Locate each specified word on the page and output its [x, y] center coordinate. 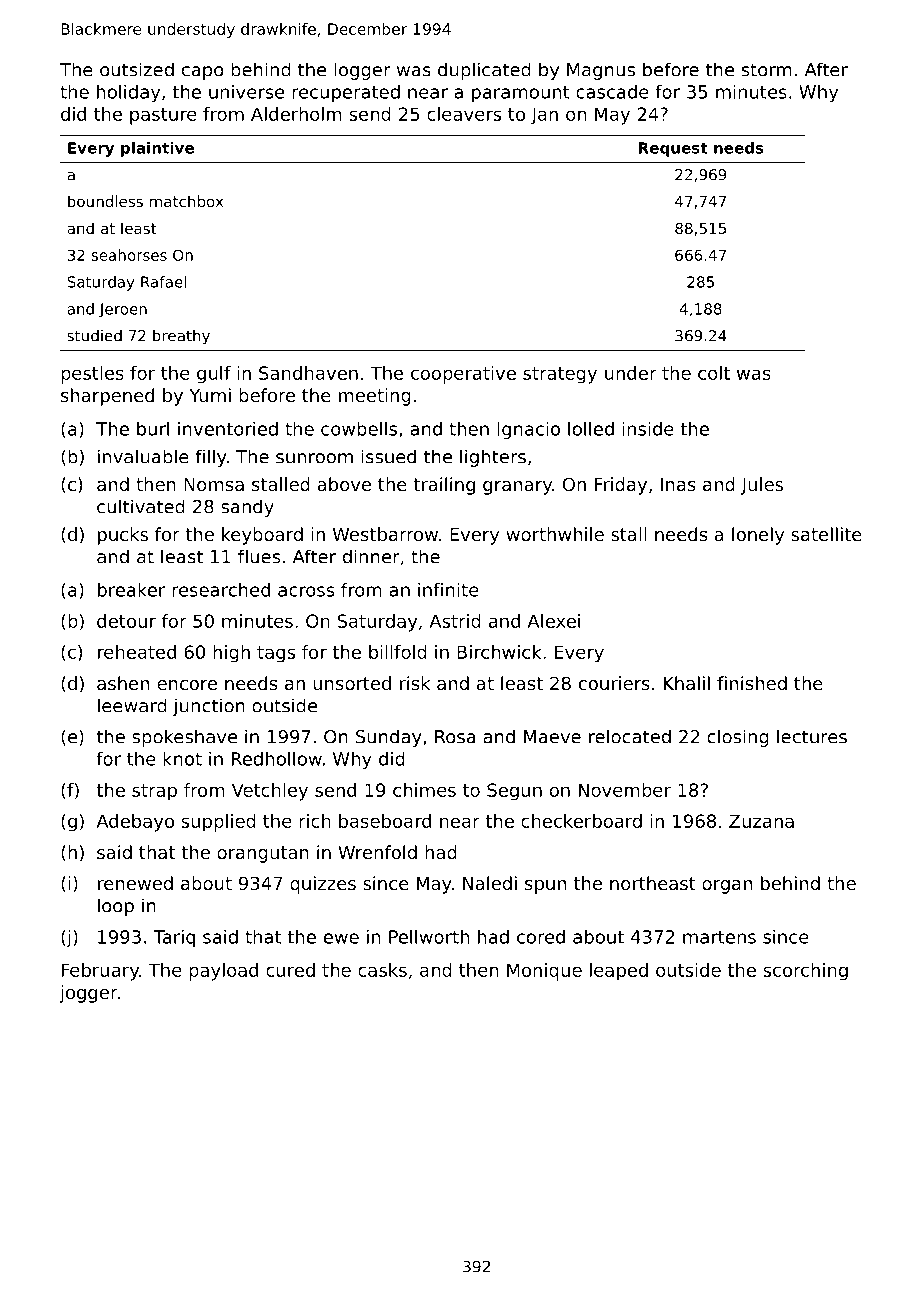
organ [727, 887]
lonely [758, 536]
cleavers [464, 114]
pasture [163, 116]
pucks [123, 536]
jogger [88, 994]
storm [767, 70]
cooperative [463, 375]
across [306, 591]
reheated [137, 652]
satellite [826, 534]
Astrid [455, 621]
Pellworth [429, 937]
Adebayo [135, 823]
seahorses [129, 255]
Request [673, 149]
